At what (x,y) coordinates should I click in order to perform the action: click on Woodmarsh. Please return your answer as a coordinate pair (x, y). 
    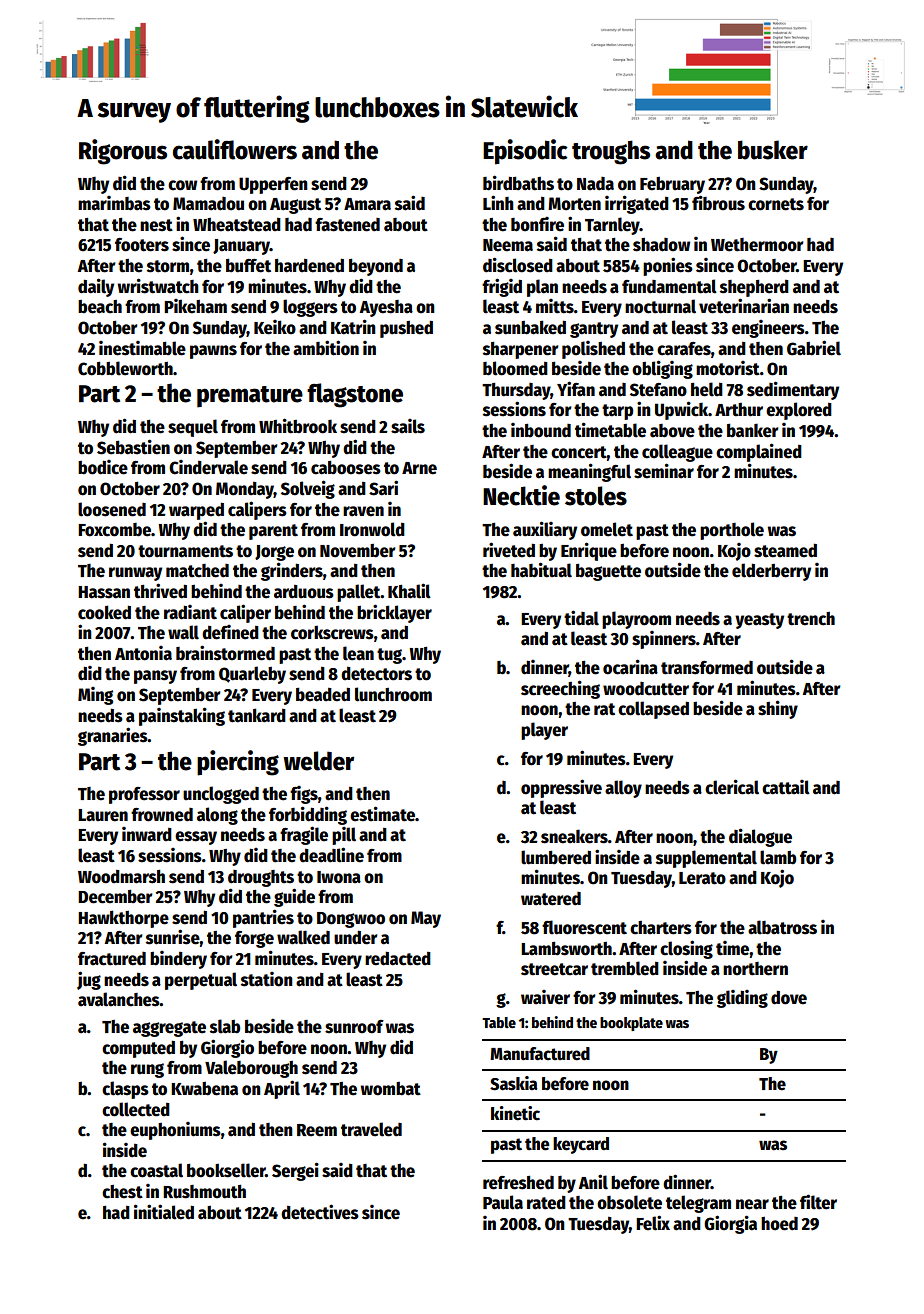
    Looking at the image, I should click on (121, 877).
